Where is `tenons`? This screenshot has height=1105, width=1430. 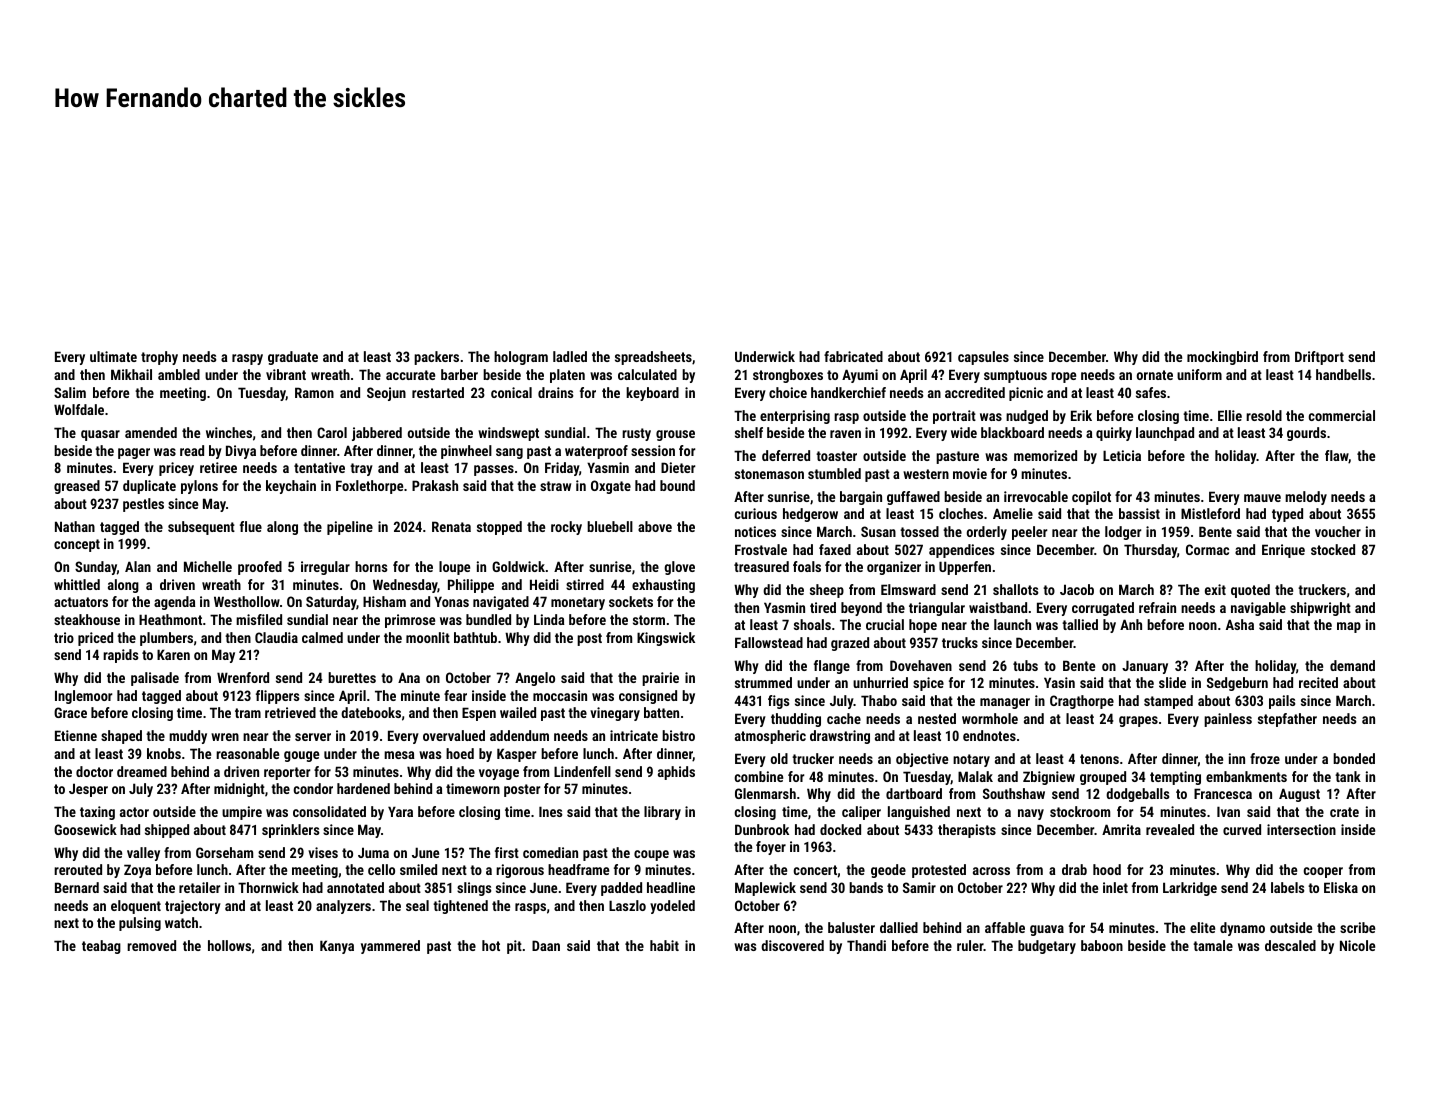 tenons is located at coordinates (1099, 759).
